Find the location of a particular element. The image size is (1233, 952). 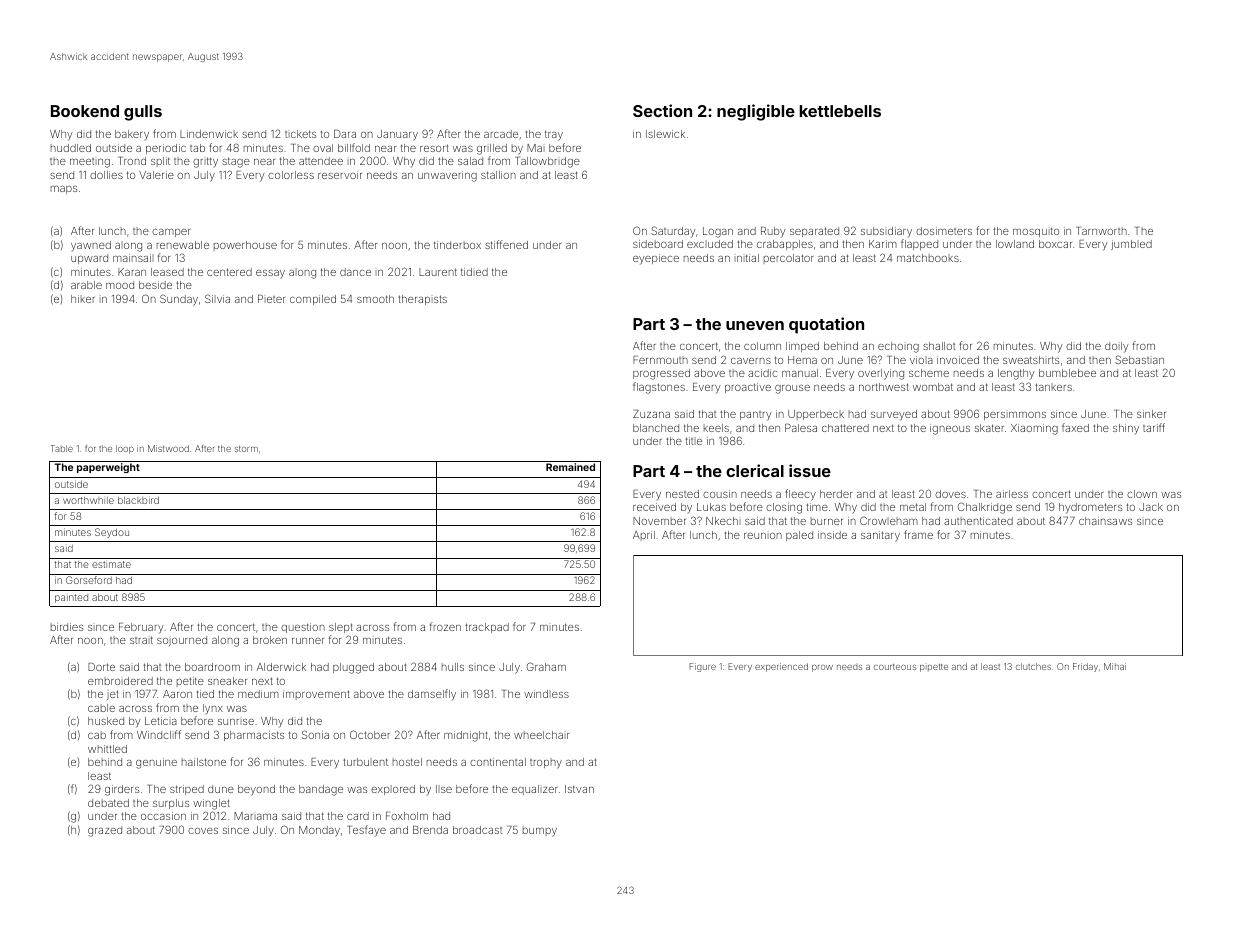

negligible is located at coordinates (756, 112).
